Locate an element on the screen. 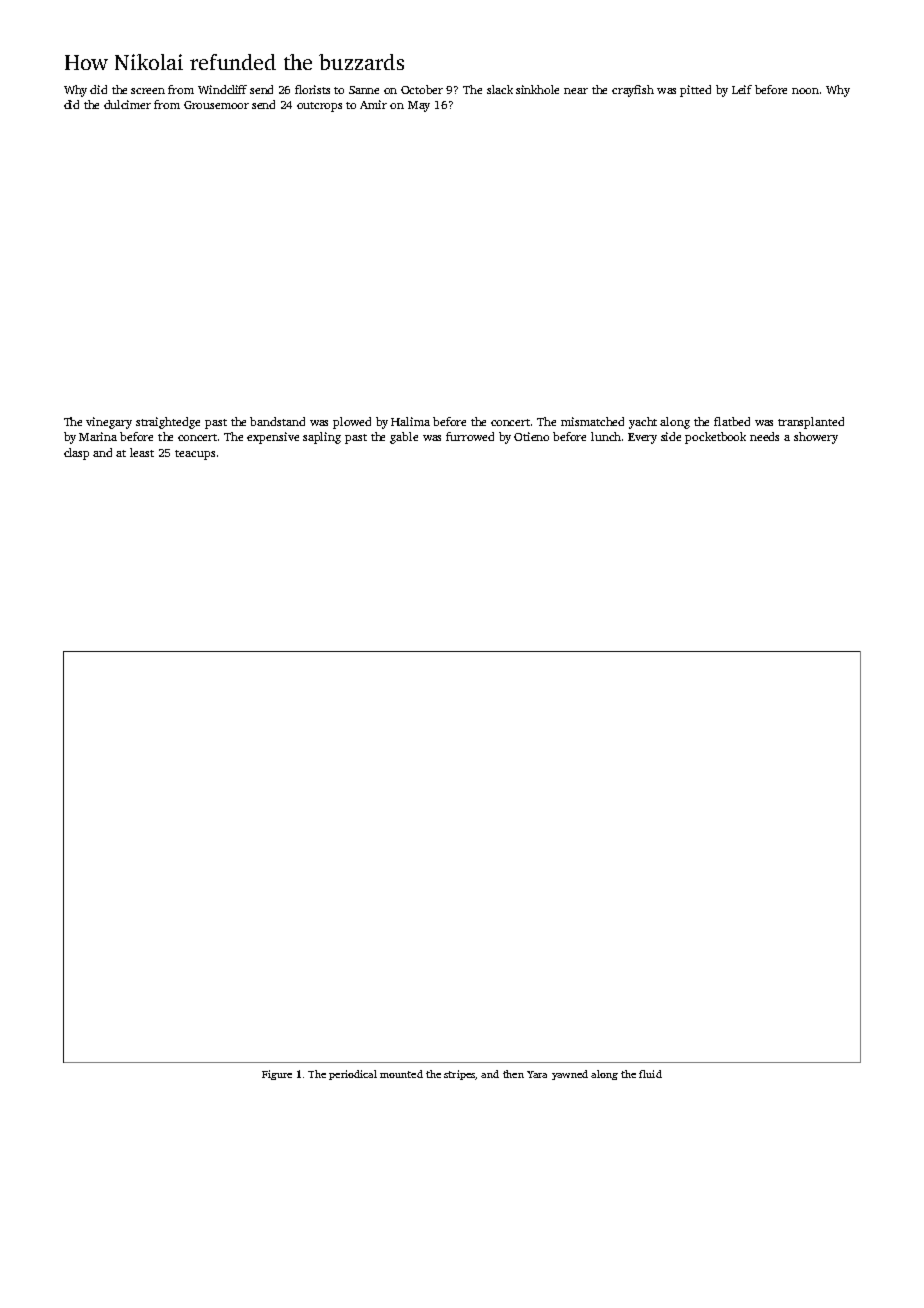 The image size is (924, 1308). yacht is located at coordinates (643, 423).
